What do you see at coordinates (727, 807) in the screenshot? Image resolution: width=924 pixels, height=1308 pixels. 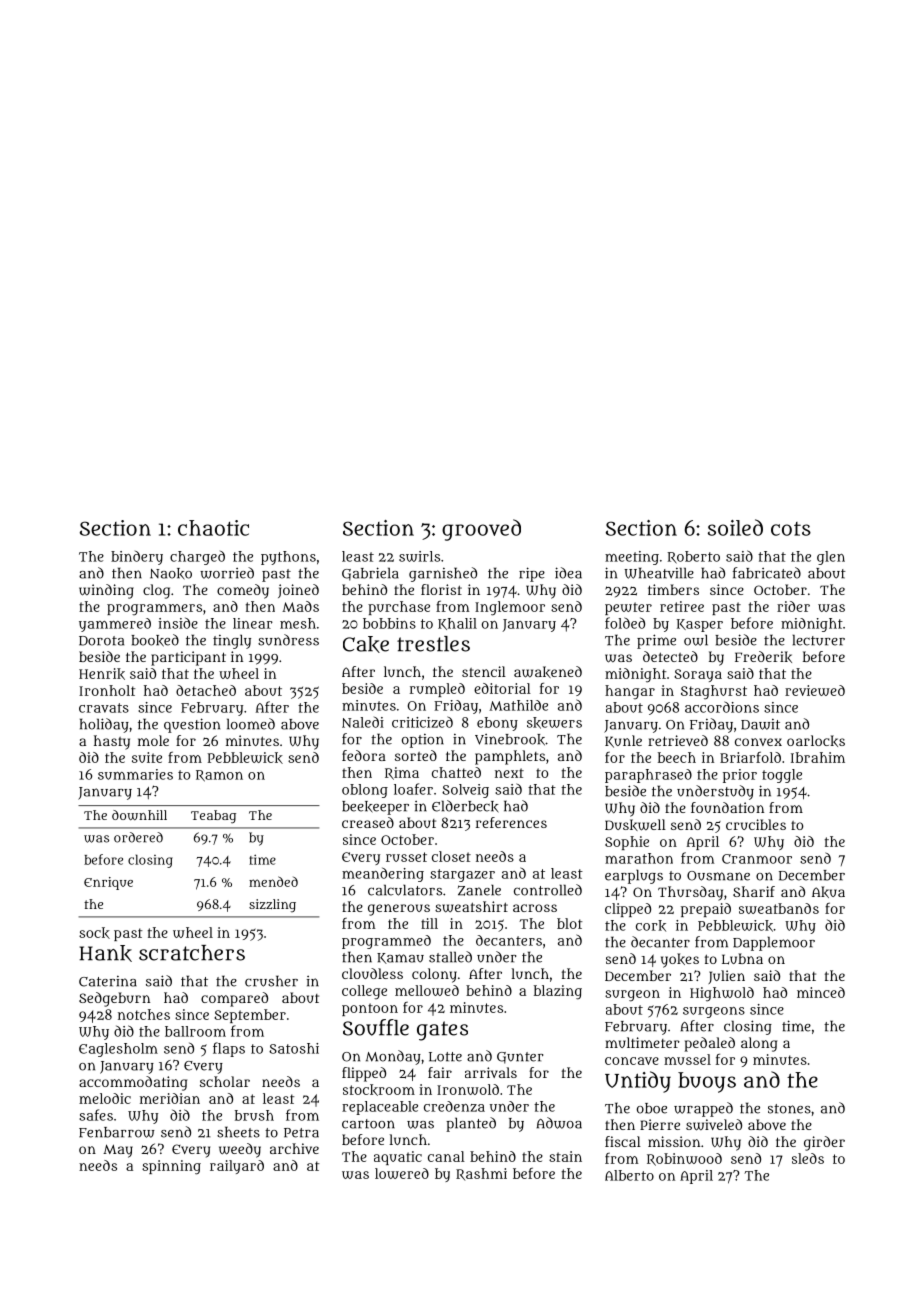 I see `foundation` at bounding box center [727, 807].
